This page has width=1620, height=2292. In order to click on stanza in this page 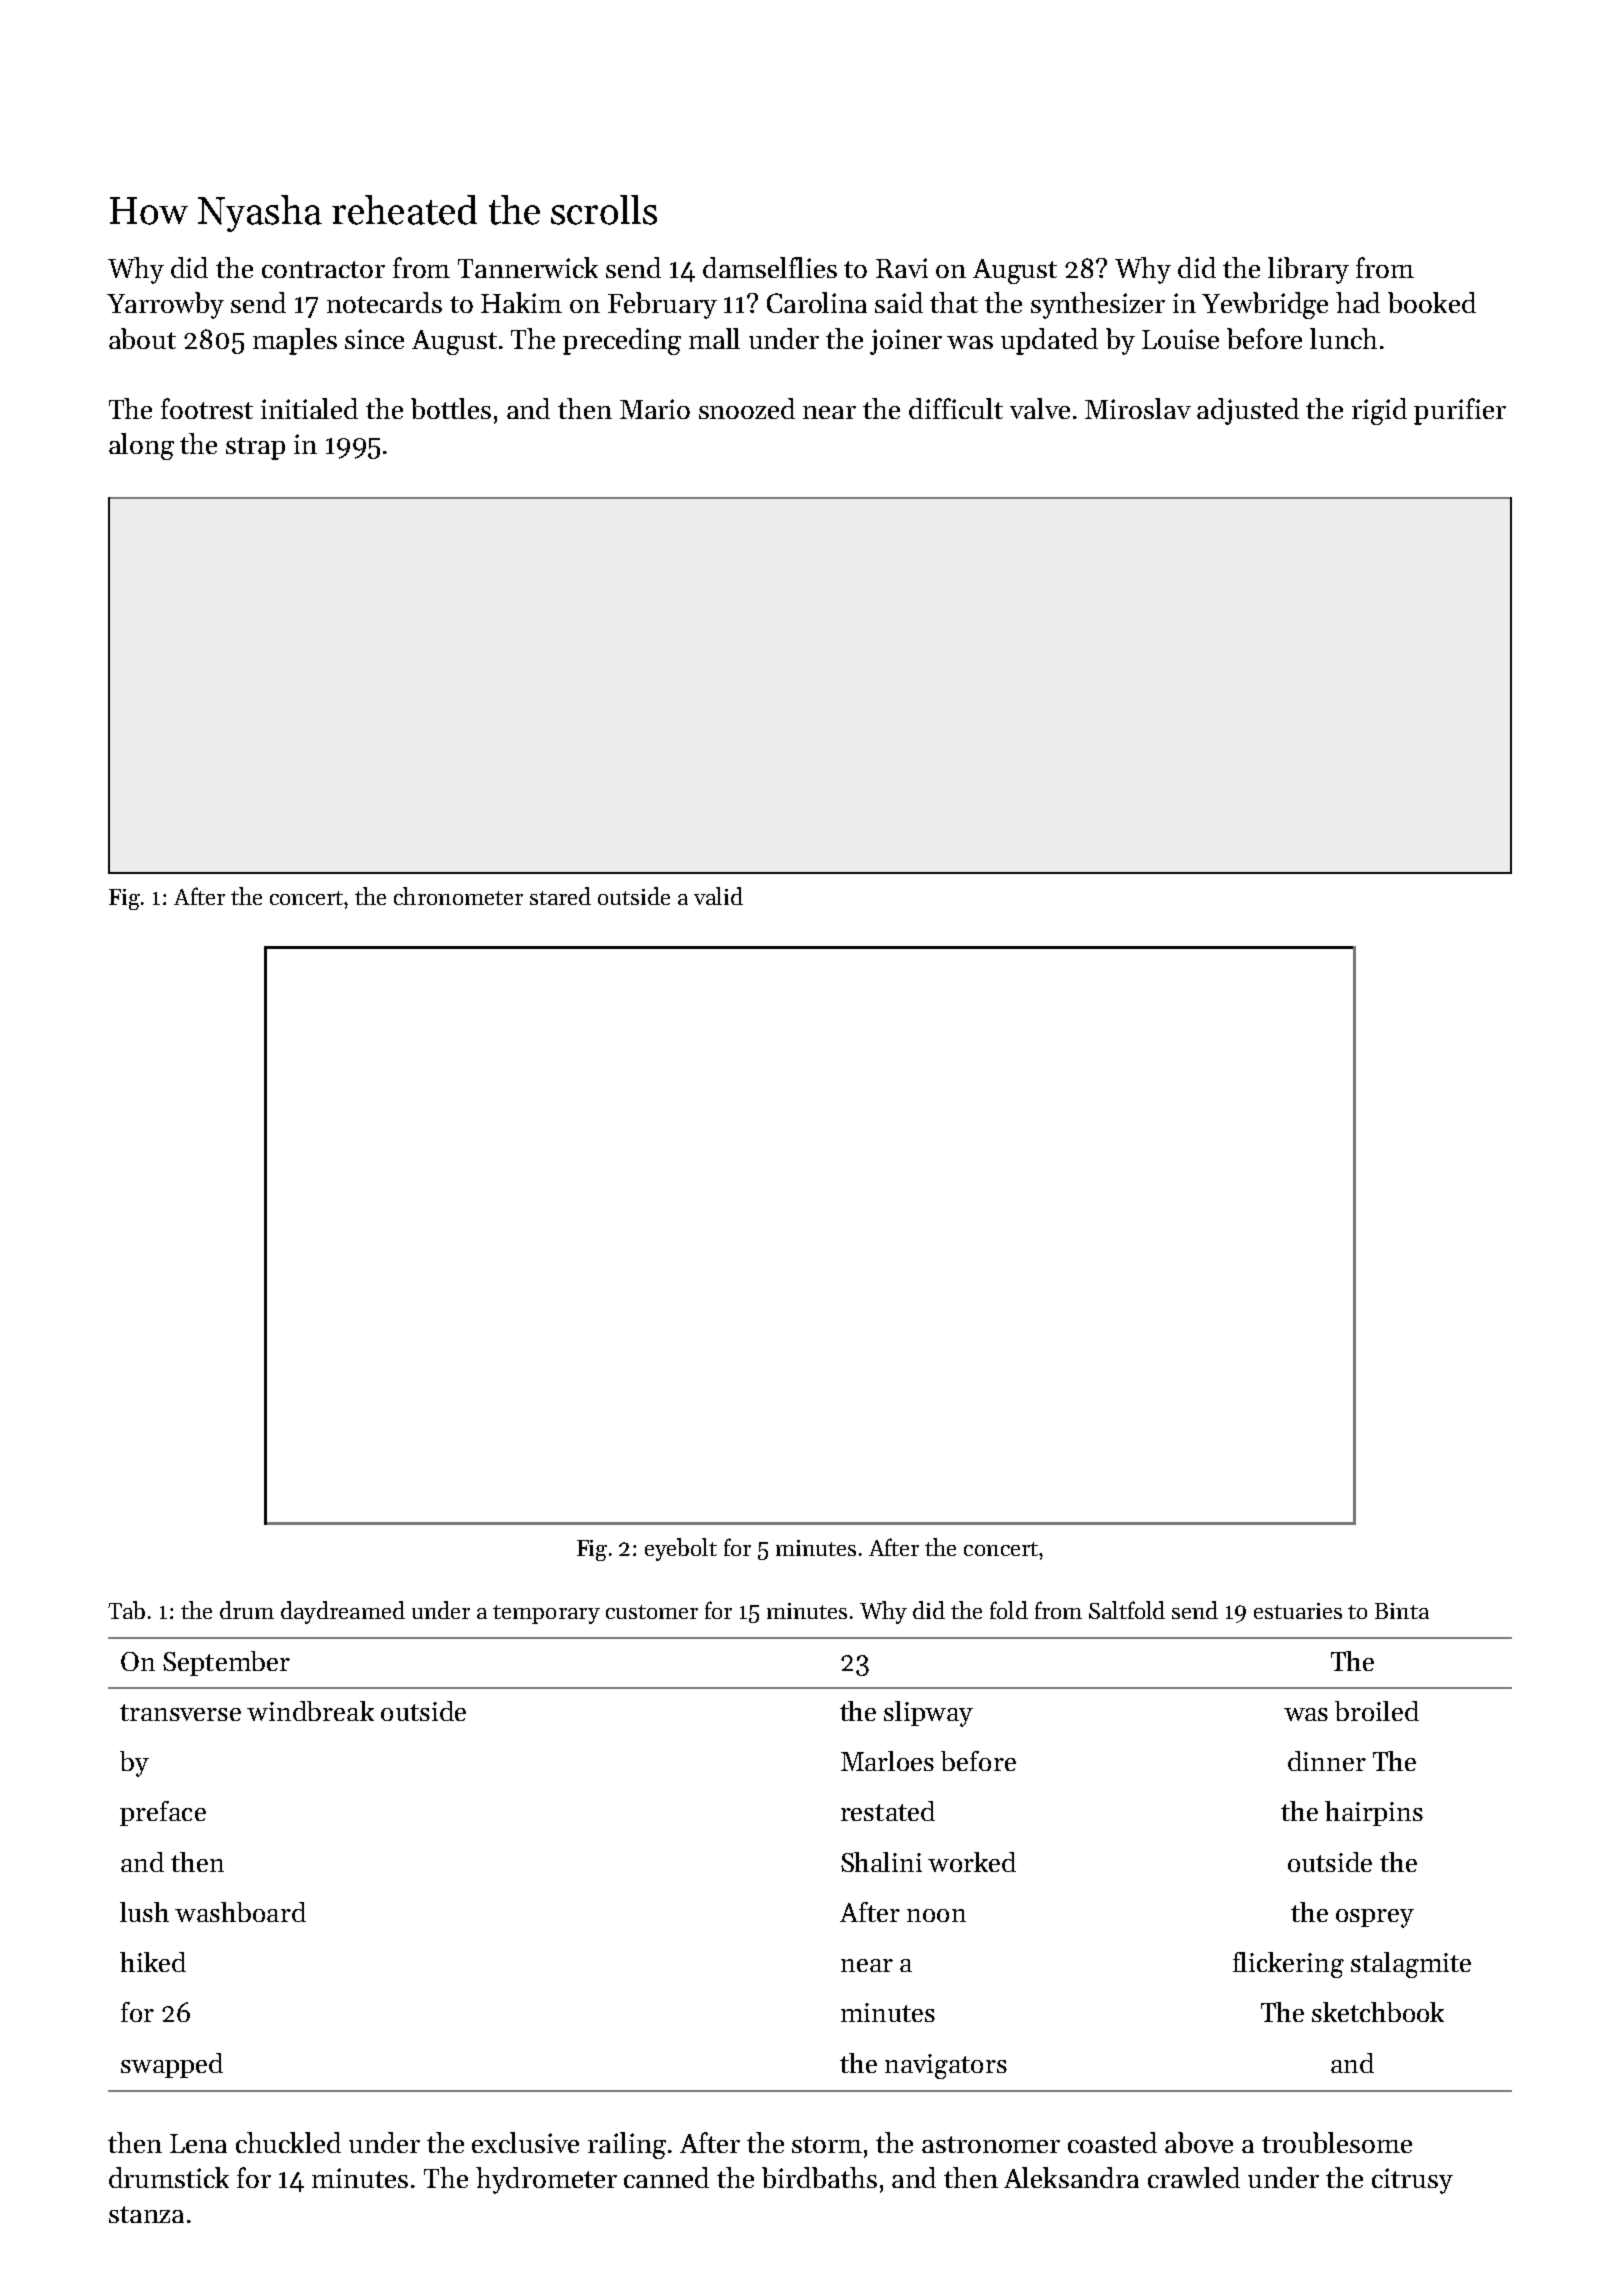, I will do `click(146, 2214)`.
